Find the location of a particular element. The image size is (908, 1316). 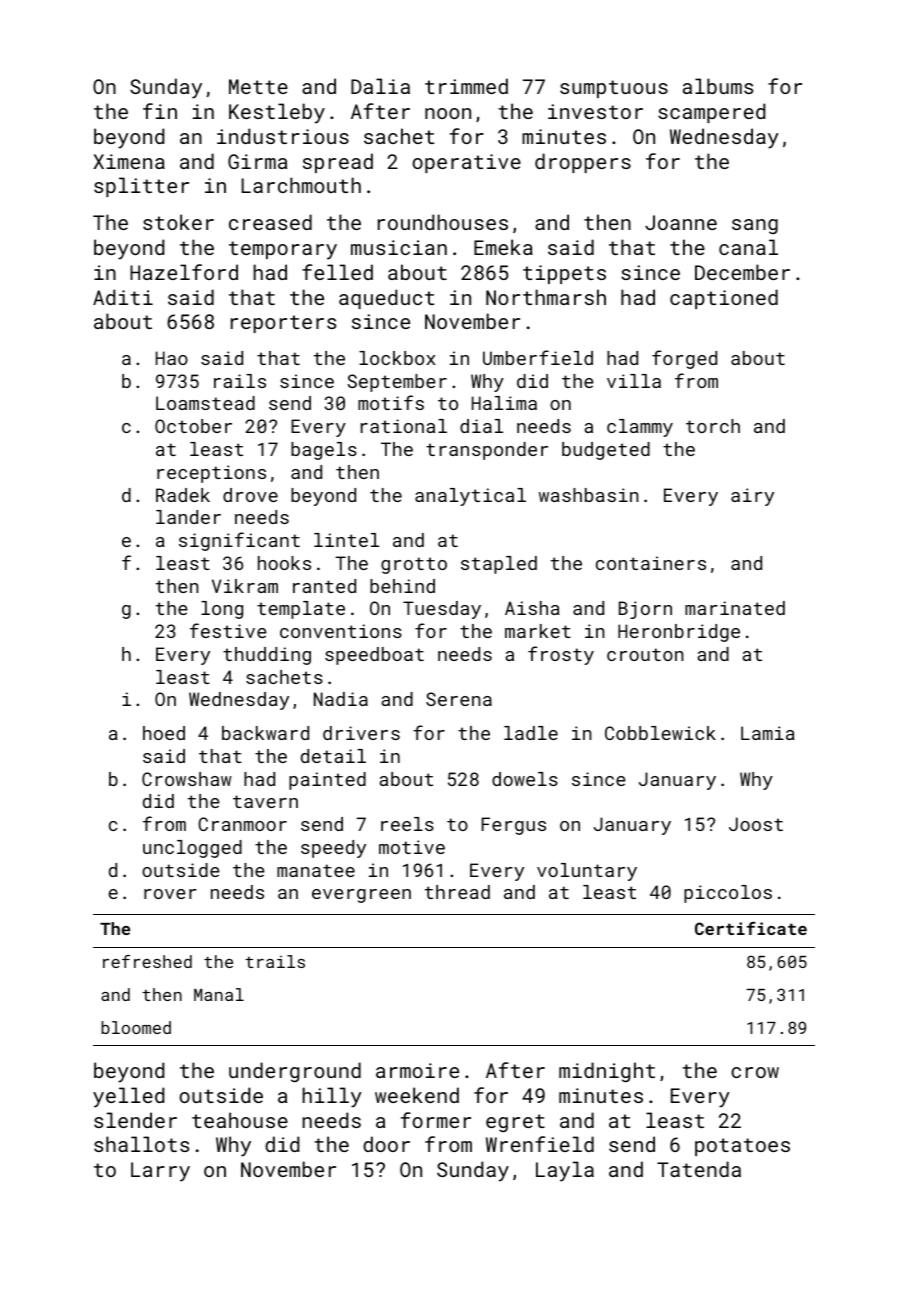

trimmed is located at coordinates (466, 86).
